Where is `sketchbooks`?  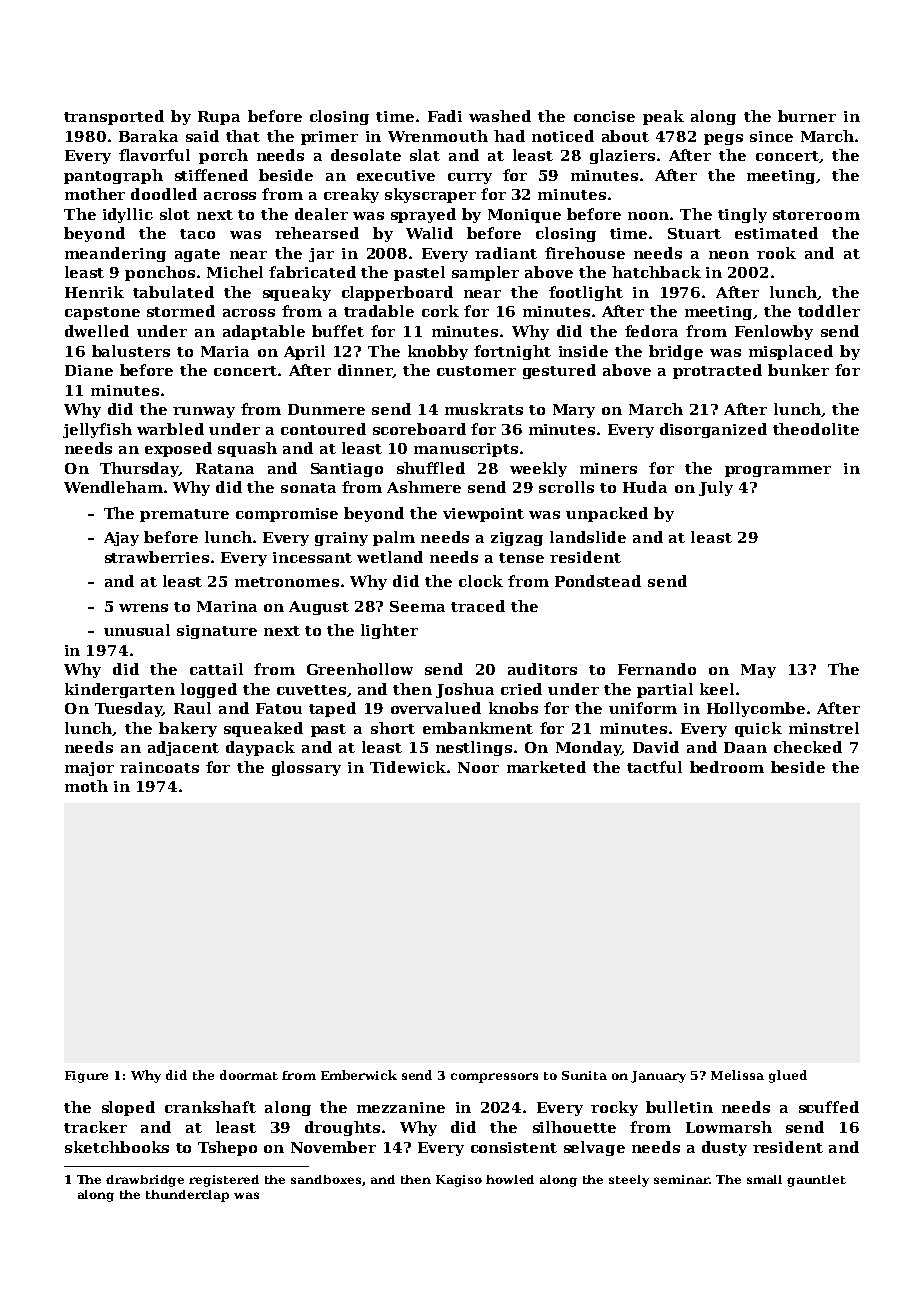 sketchbooks is located at coordinates (117, 1147).
